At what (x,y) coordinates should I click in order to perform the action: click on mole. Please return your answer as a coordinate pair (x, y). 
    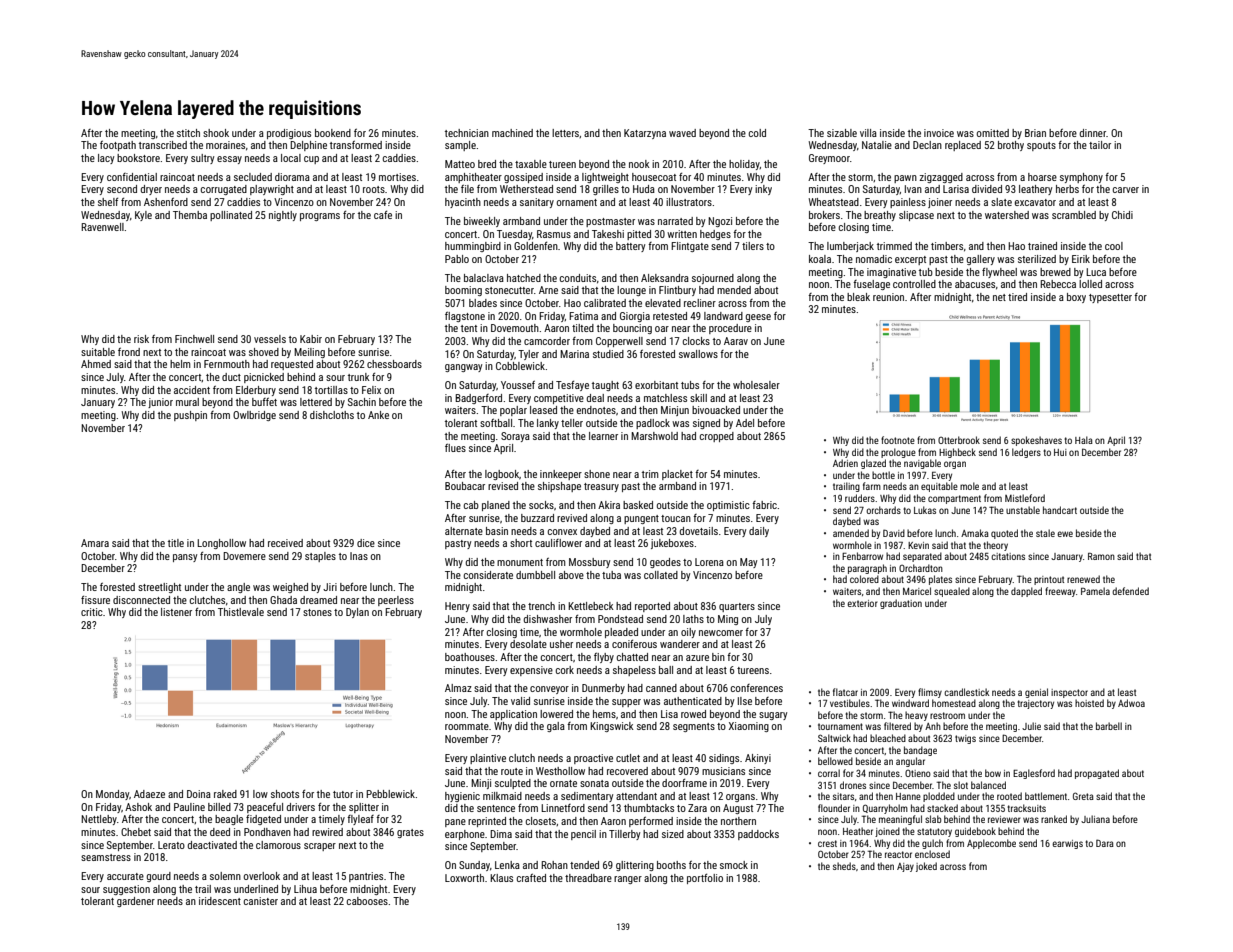
    Looking at the image, I should click on (969, 486).
